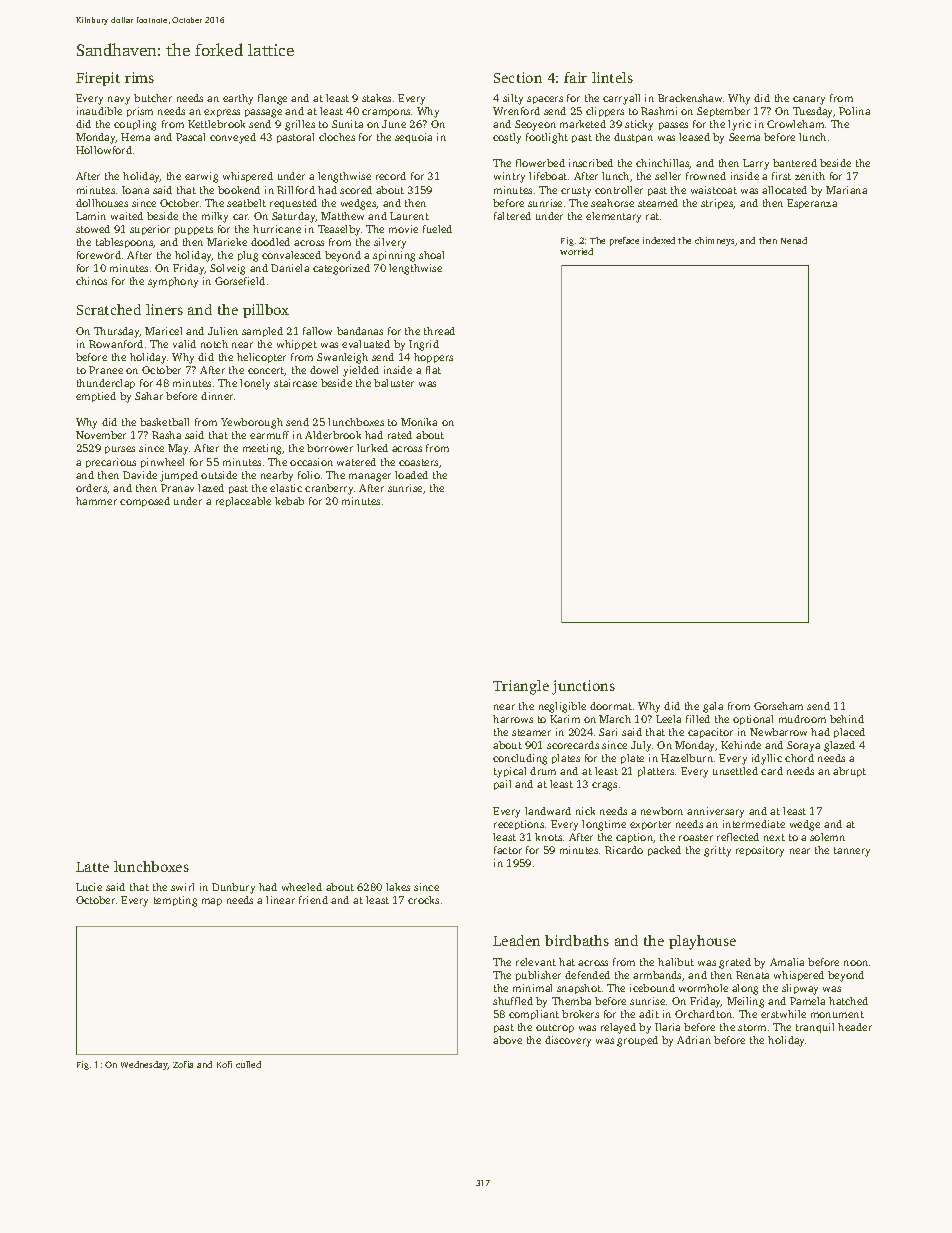 The width and height of the screenshot is (952, 1233). What do you see at coordinates (370, 477) in the screenshot?
I see `manager` at bounding box center [370, 477].
